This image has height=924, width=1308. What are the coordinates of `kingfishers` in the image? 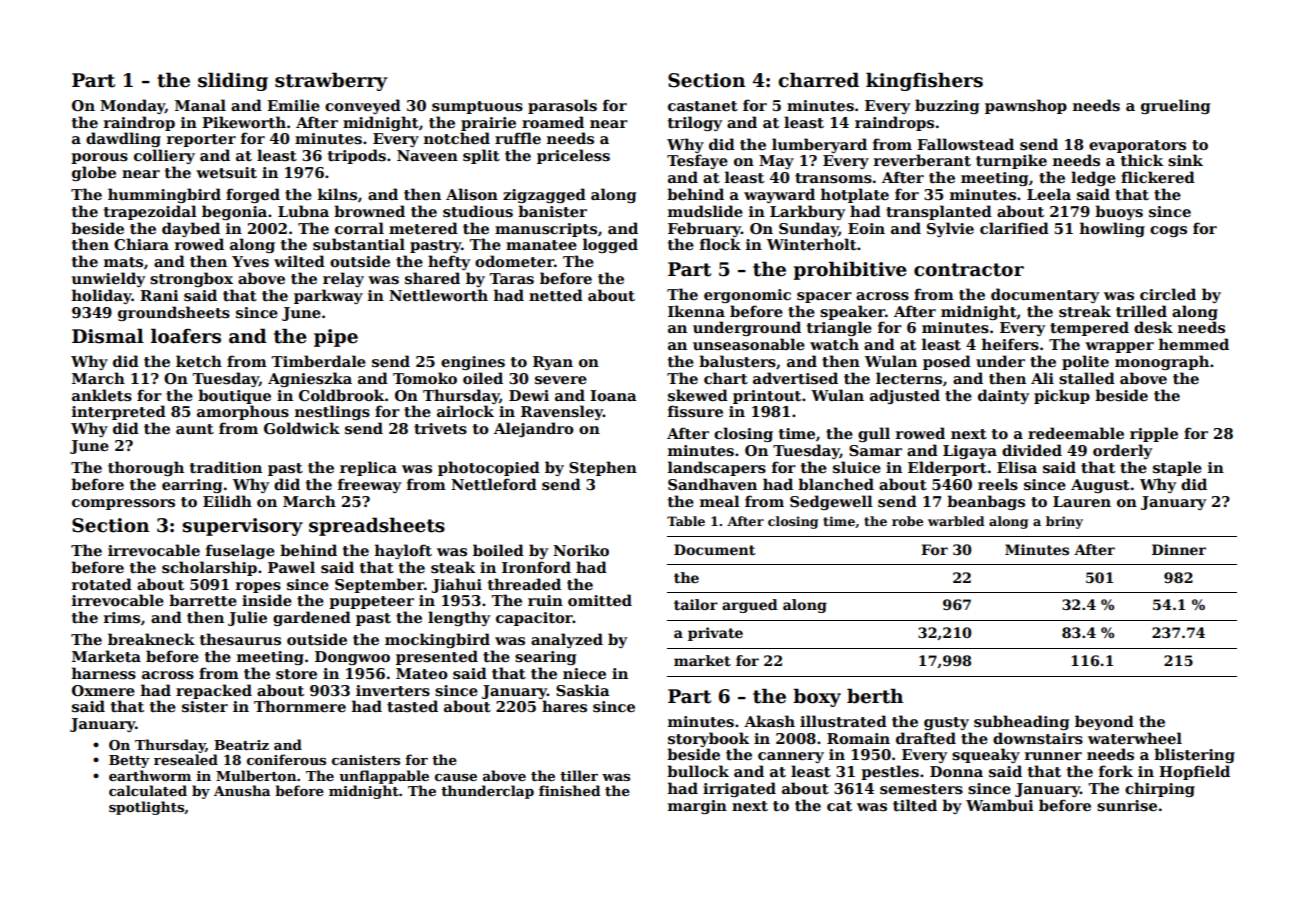 It's located at (924, 81).
